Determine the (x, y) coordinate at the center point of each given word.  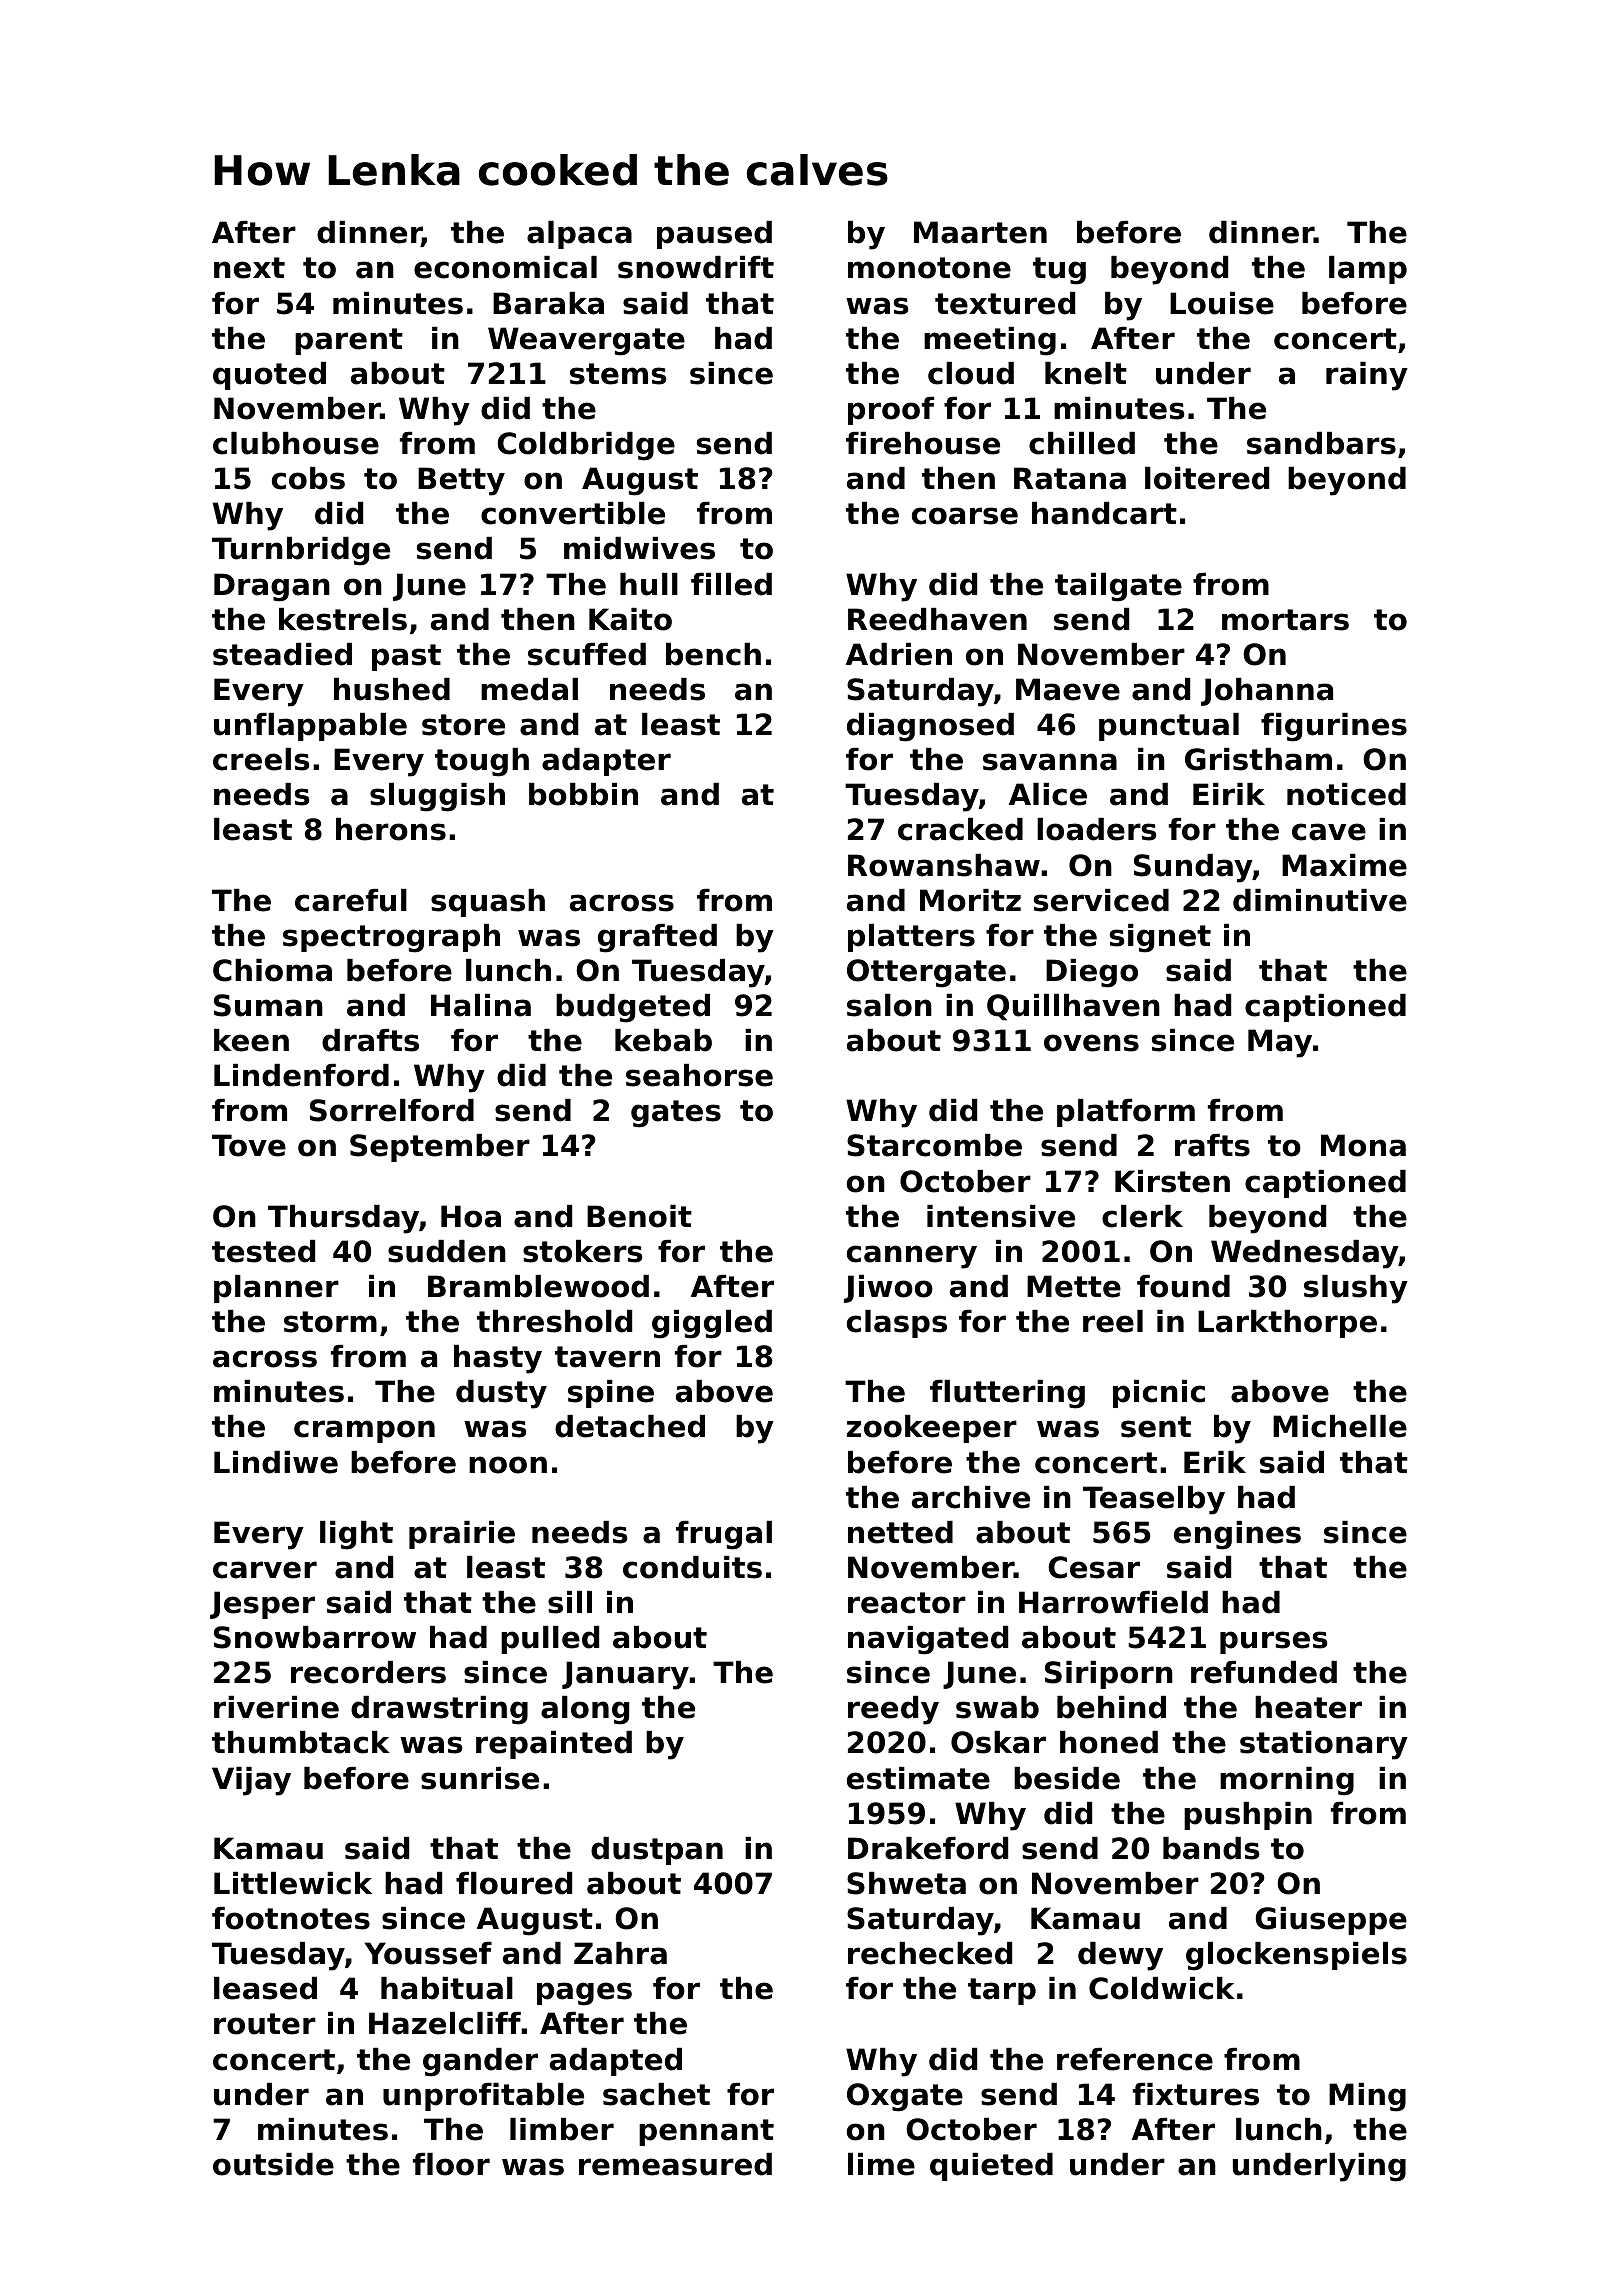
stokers (583, 1251)
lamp (1368, 270)
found (1183, 1286)
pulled (550, 1640)
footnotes (291, 1918)
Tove (249, 1145)
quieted (991, 2167)
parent (349, 341)
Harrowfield (1113, 1602)
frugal (724, 1535)
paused (714, 235)
